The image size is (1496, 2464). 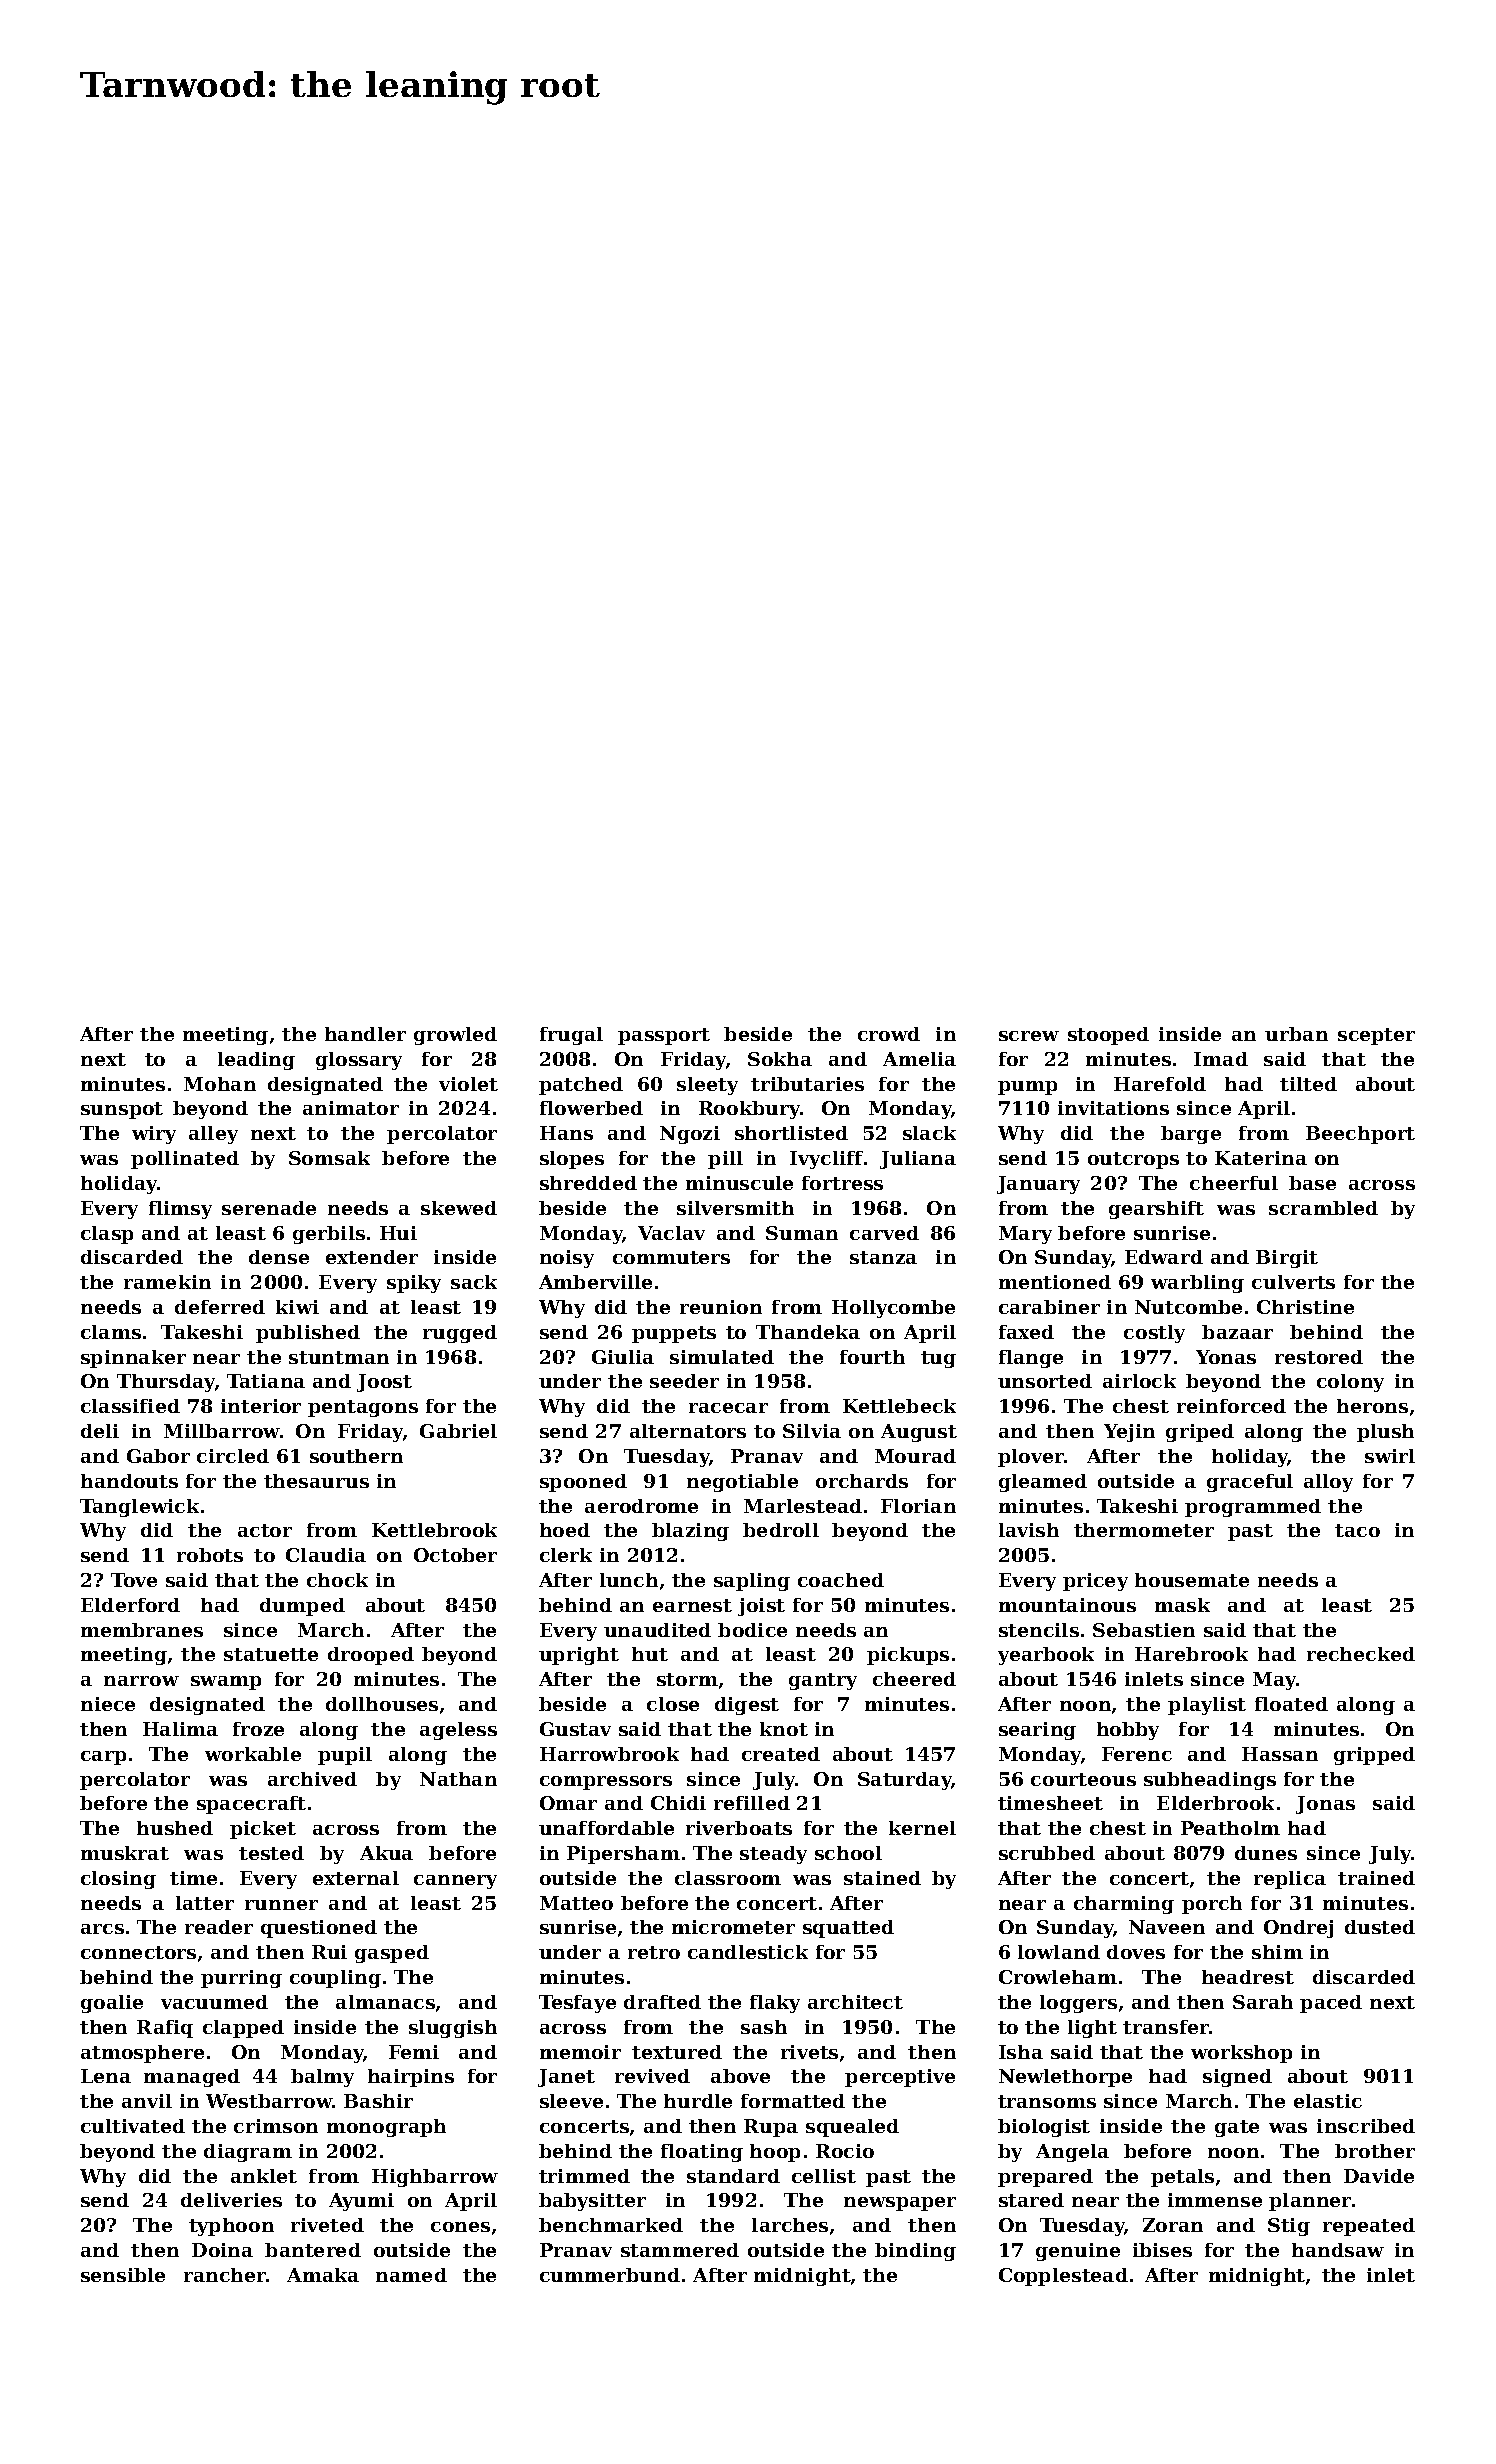 What do you see at coordinates (154, 1135) in the screenshot?
I see `wiry` at bounding box center [154, 1135].
